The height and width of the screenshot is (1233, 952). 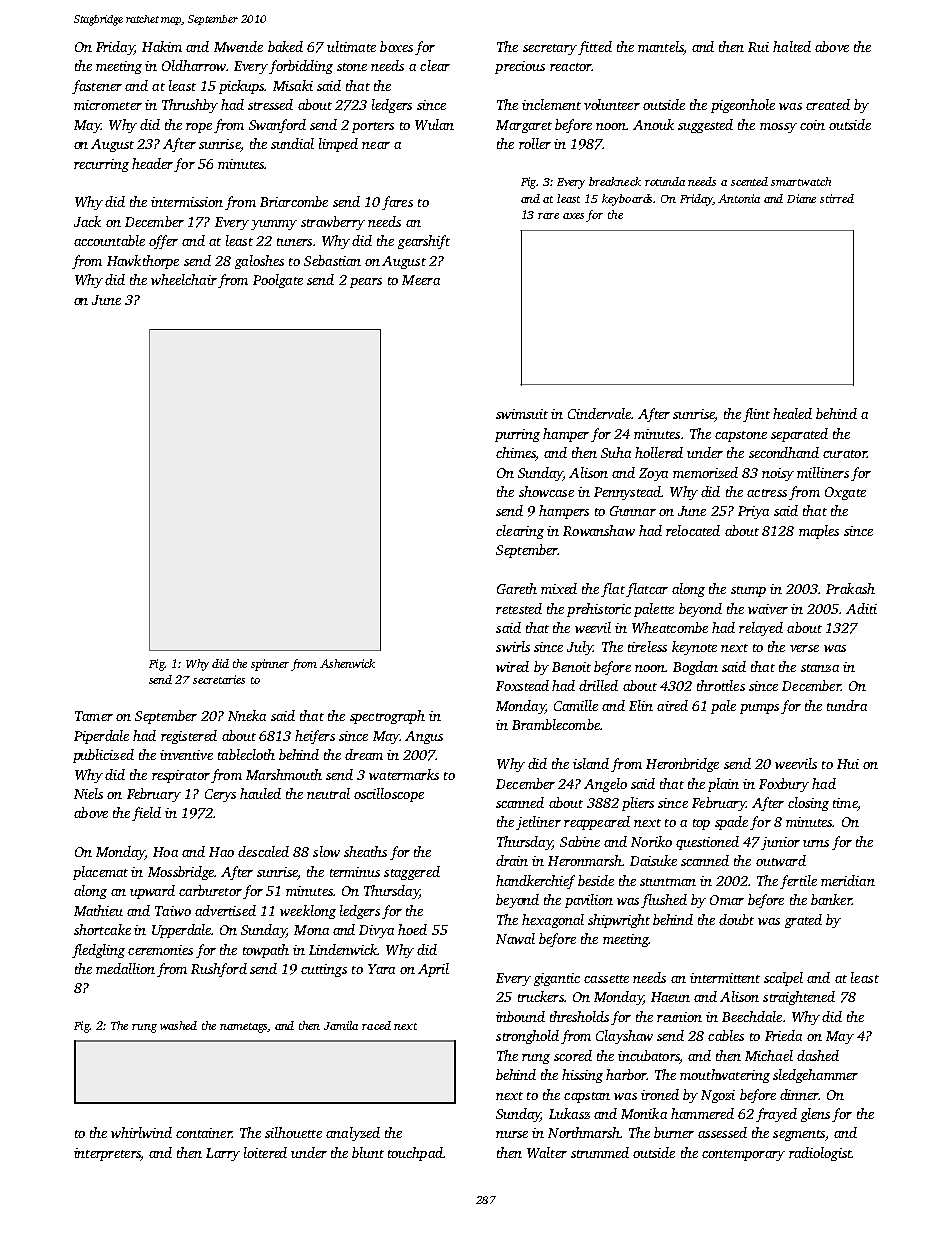 What do you see at coordinates (220, 795) in the screenshot?
I see `Cerys` at bounding box center [220, 795].
